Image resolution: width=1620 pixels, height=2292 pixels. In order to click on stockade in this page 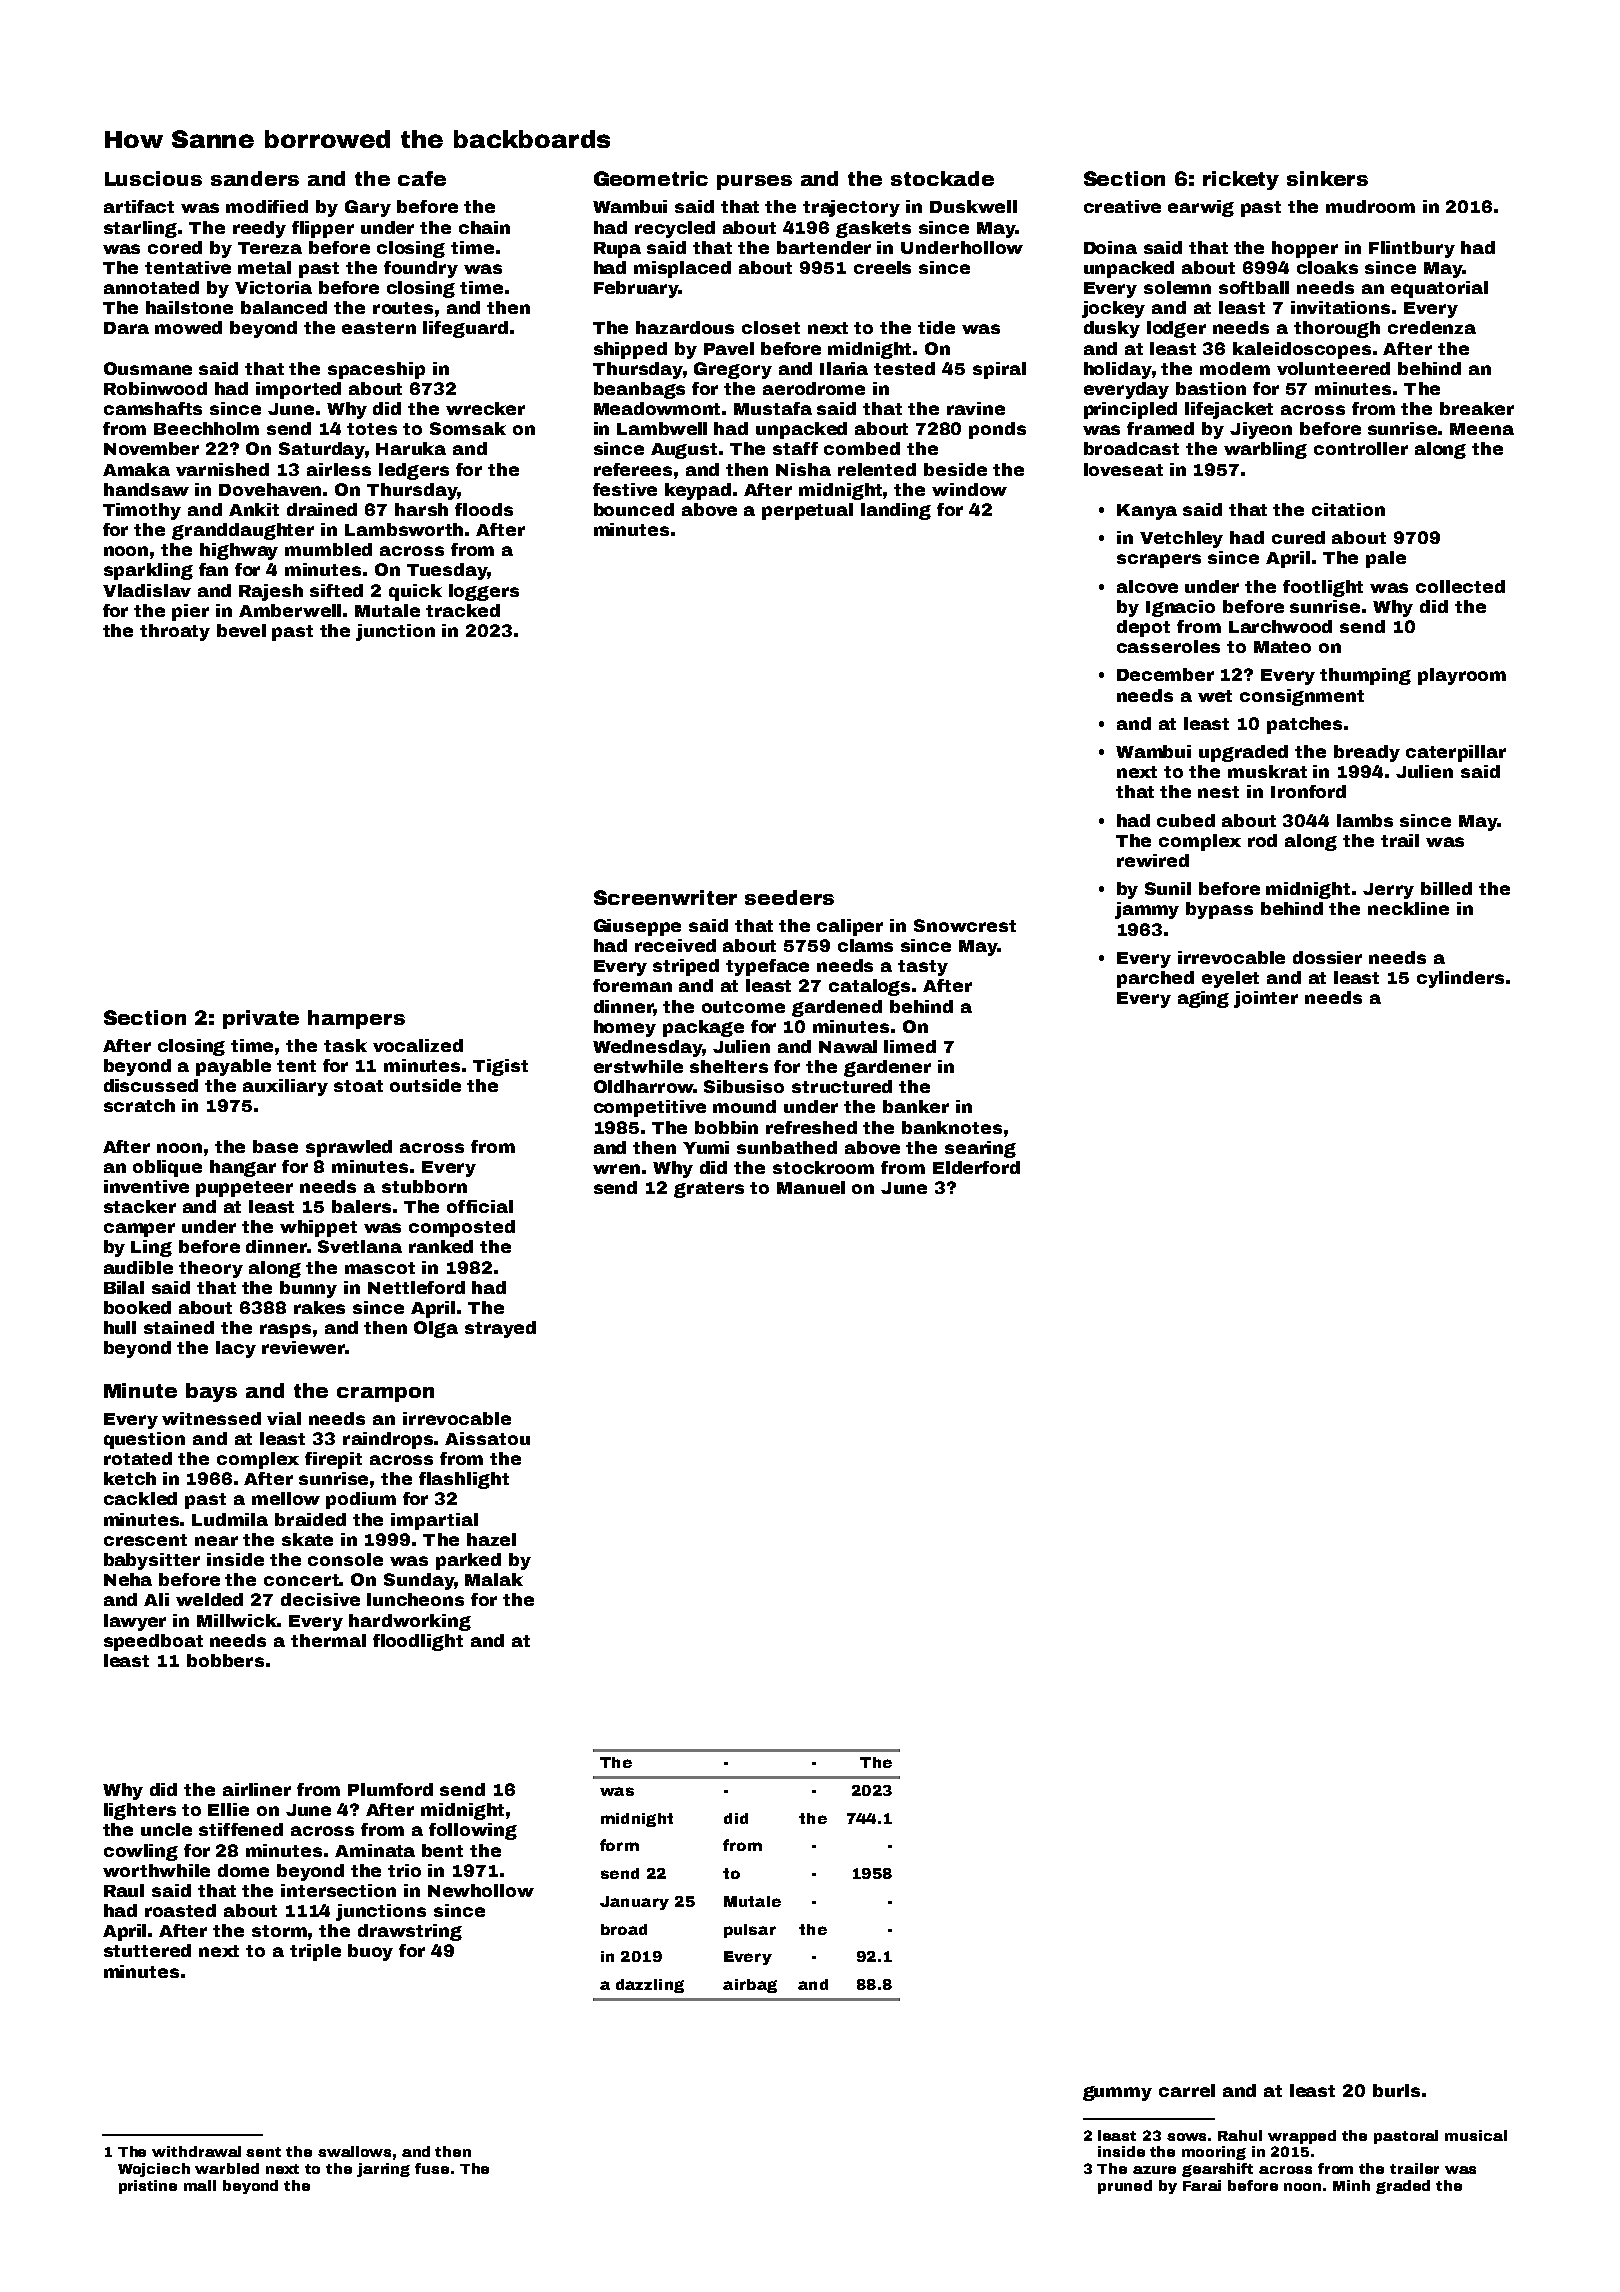, I will do `click(942, 178)`.
